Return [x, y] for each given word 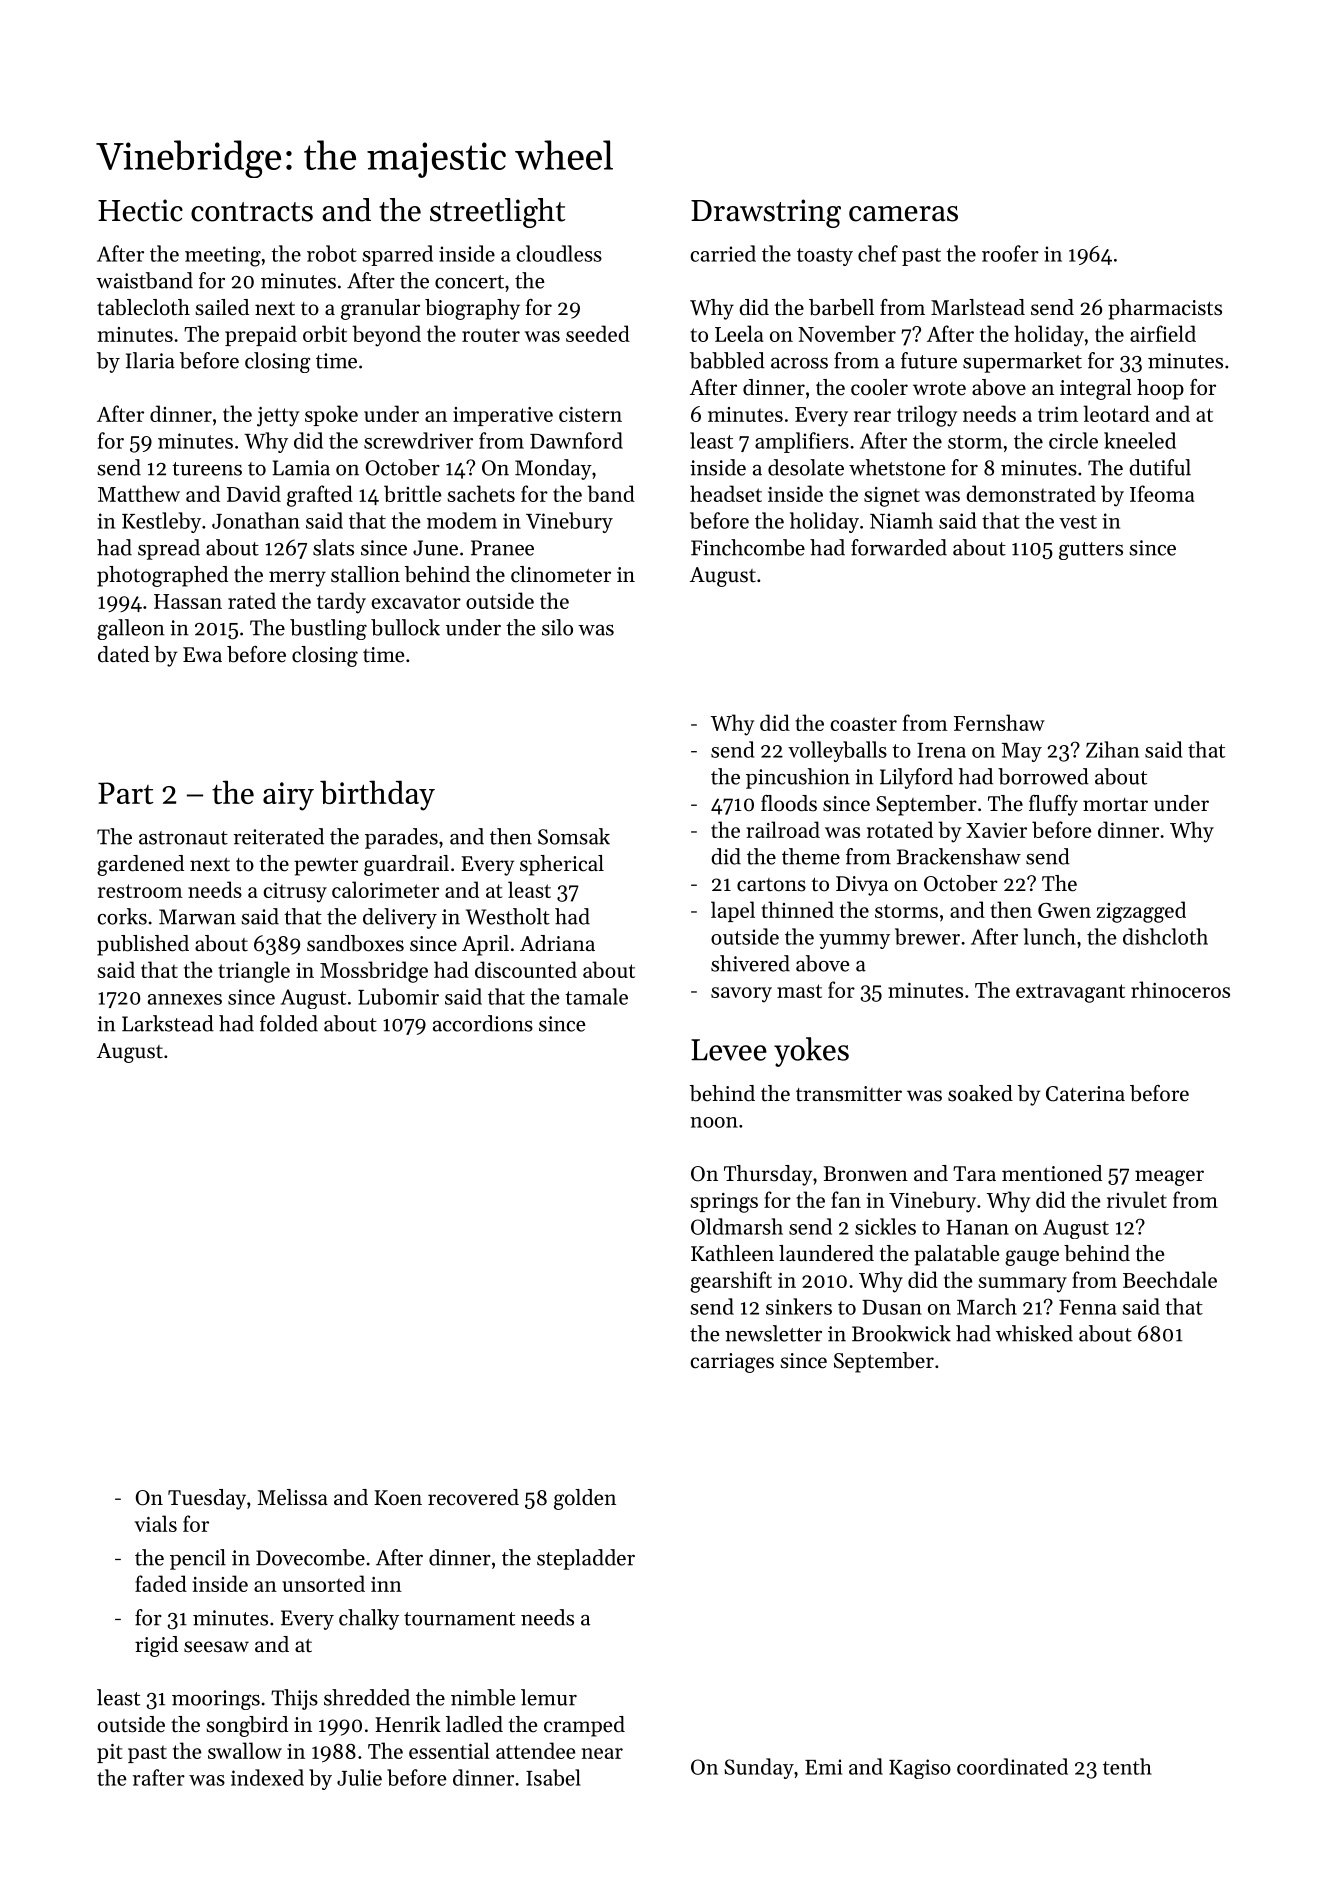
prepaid [261, 335]
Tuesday [207, 1499]
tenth [1127, 1766]
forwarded [899, 547]
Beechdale [1170, 1279]
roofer [1010, 253]
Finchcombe [748, 547]
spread [169, 549]
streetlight [497, 213]
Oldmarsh [737, 1226]
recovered [473, 1497]
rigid [156, 1646]
